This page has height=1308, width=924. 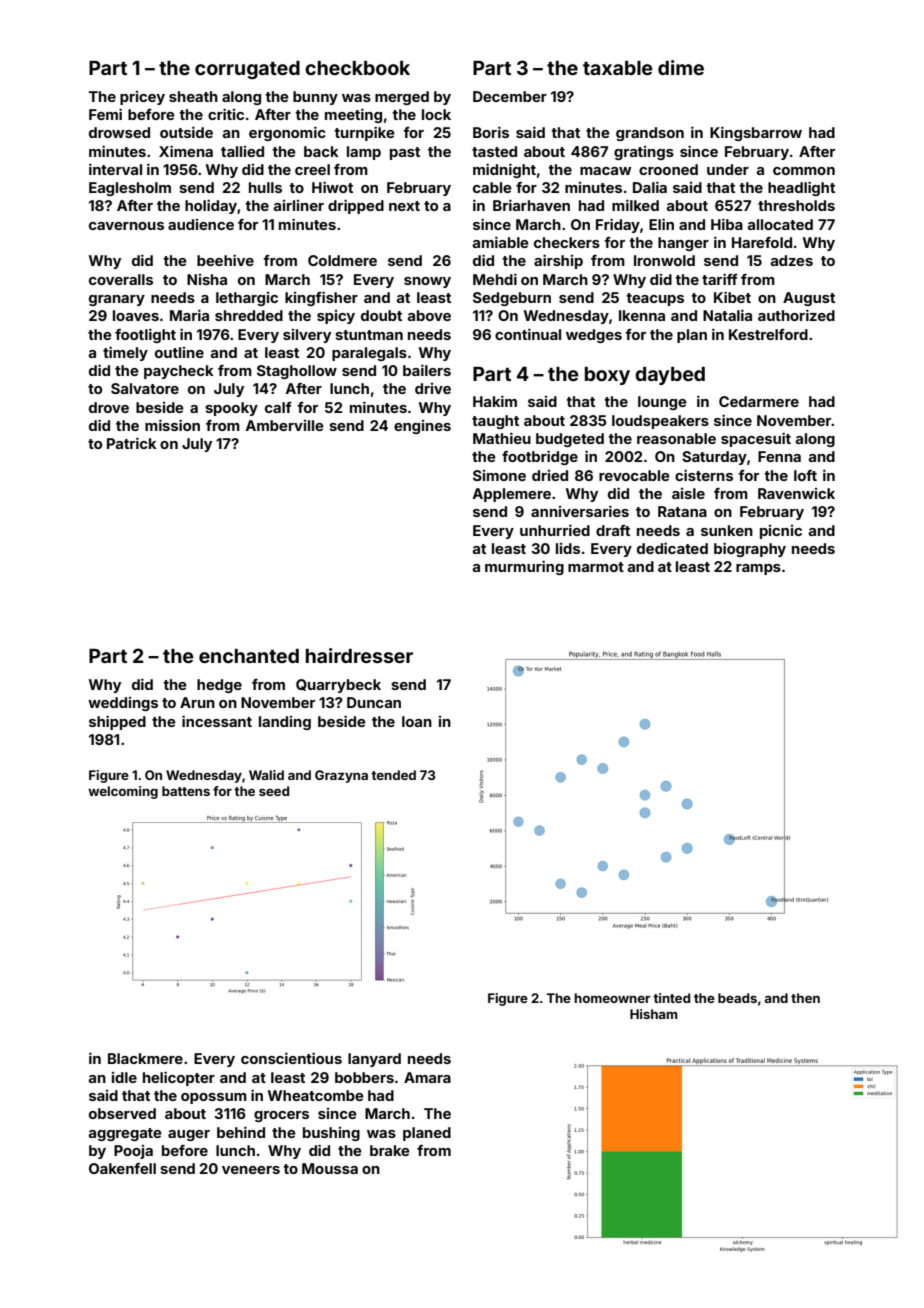 What do you see at coordinates (427, 282) in the page?
I see `snowy` at bounding box center [427, 282].
